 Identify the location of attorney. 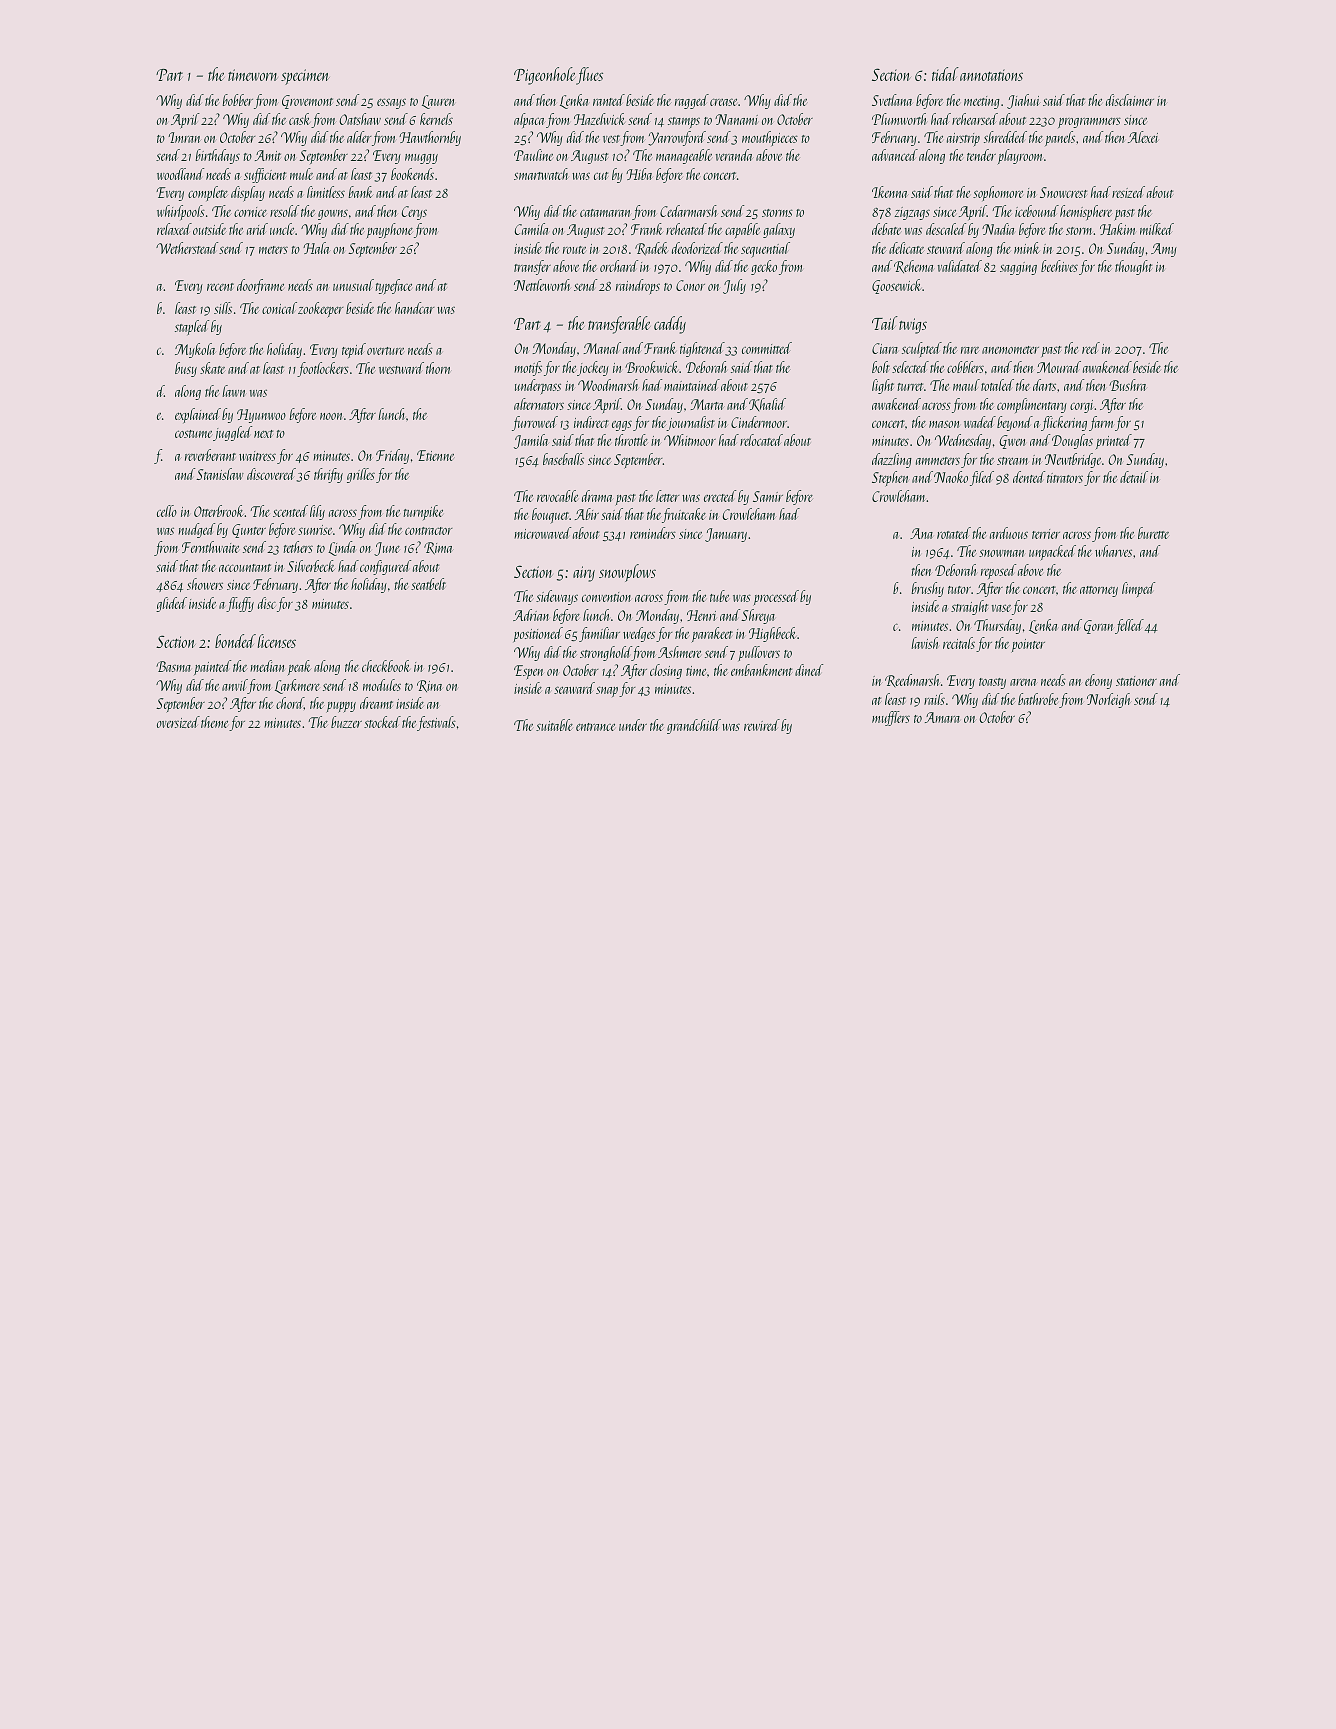
(1099, 591).
